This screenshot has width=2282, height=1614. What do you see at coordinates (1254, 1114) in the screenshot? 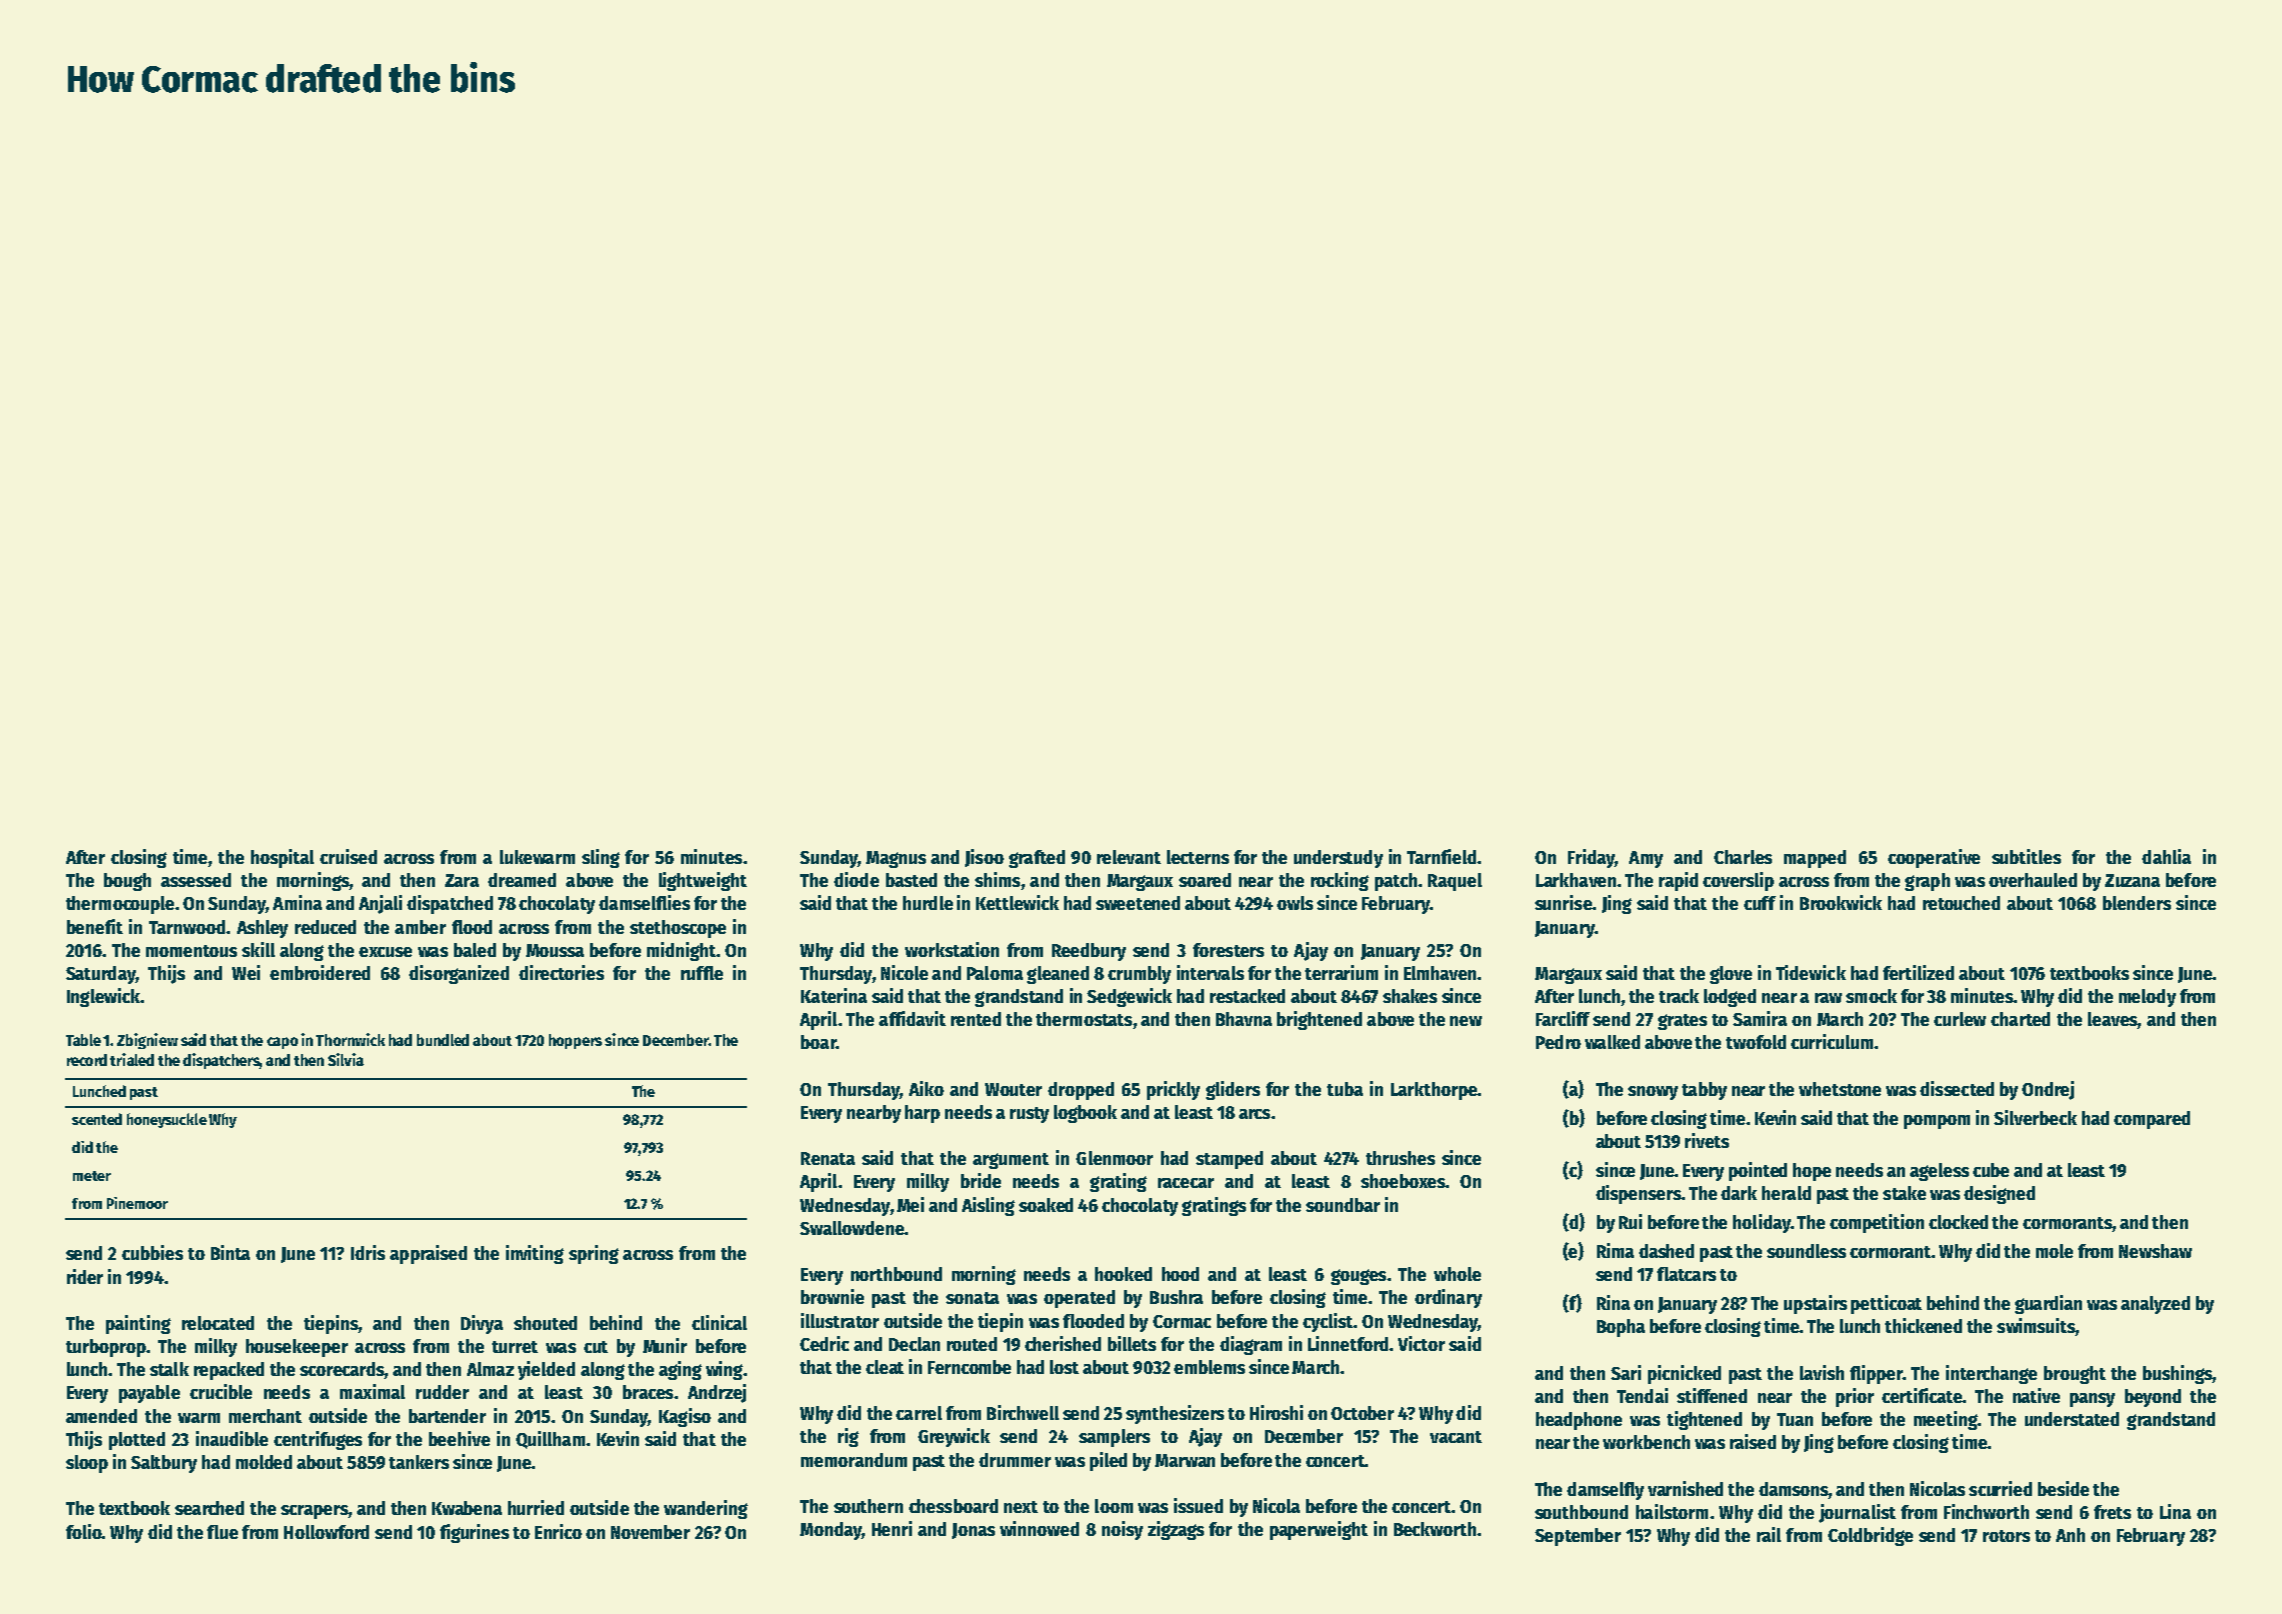
I see `arcs` at bounding box center [1254, 1114].
